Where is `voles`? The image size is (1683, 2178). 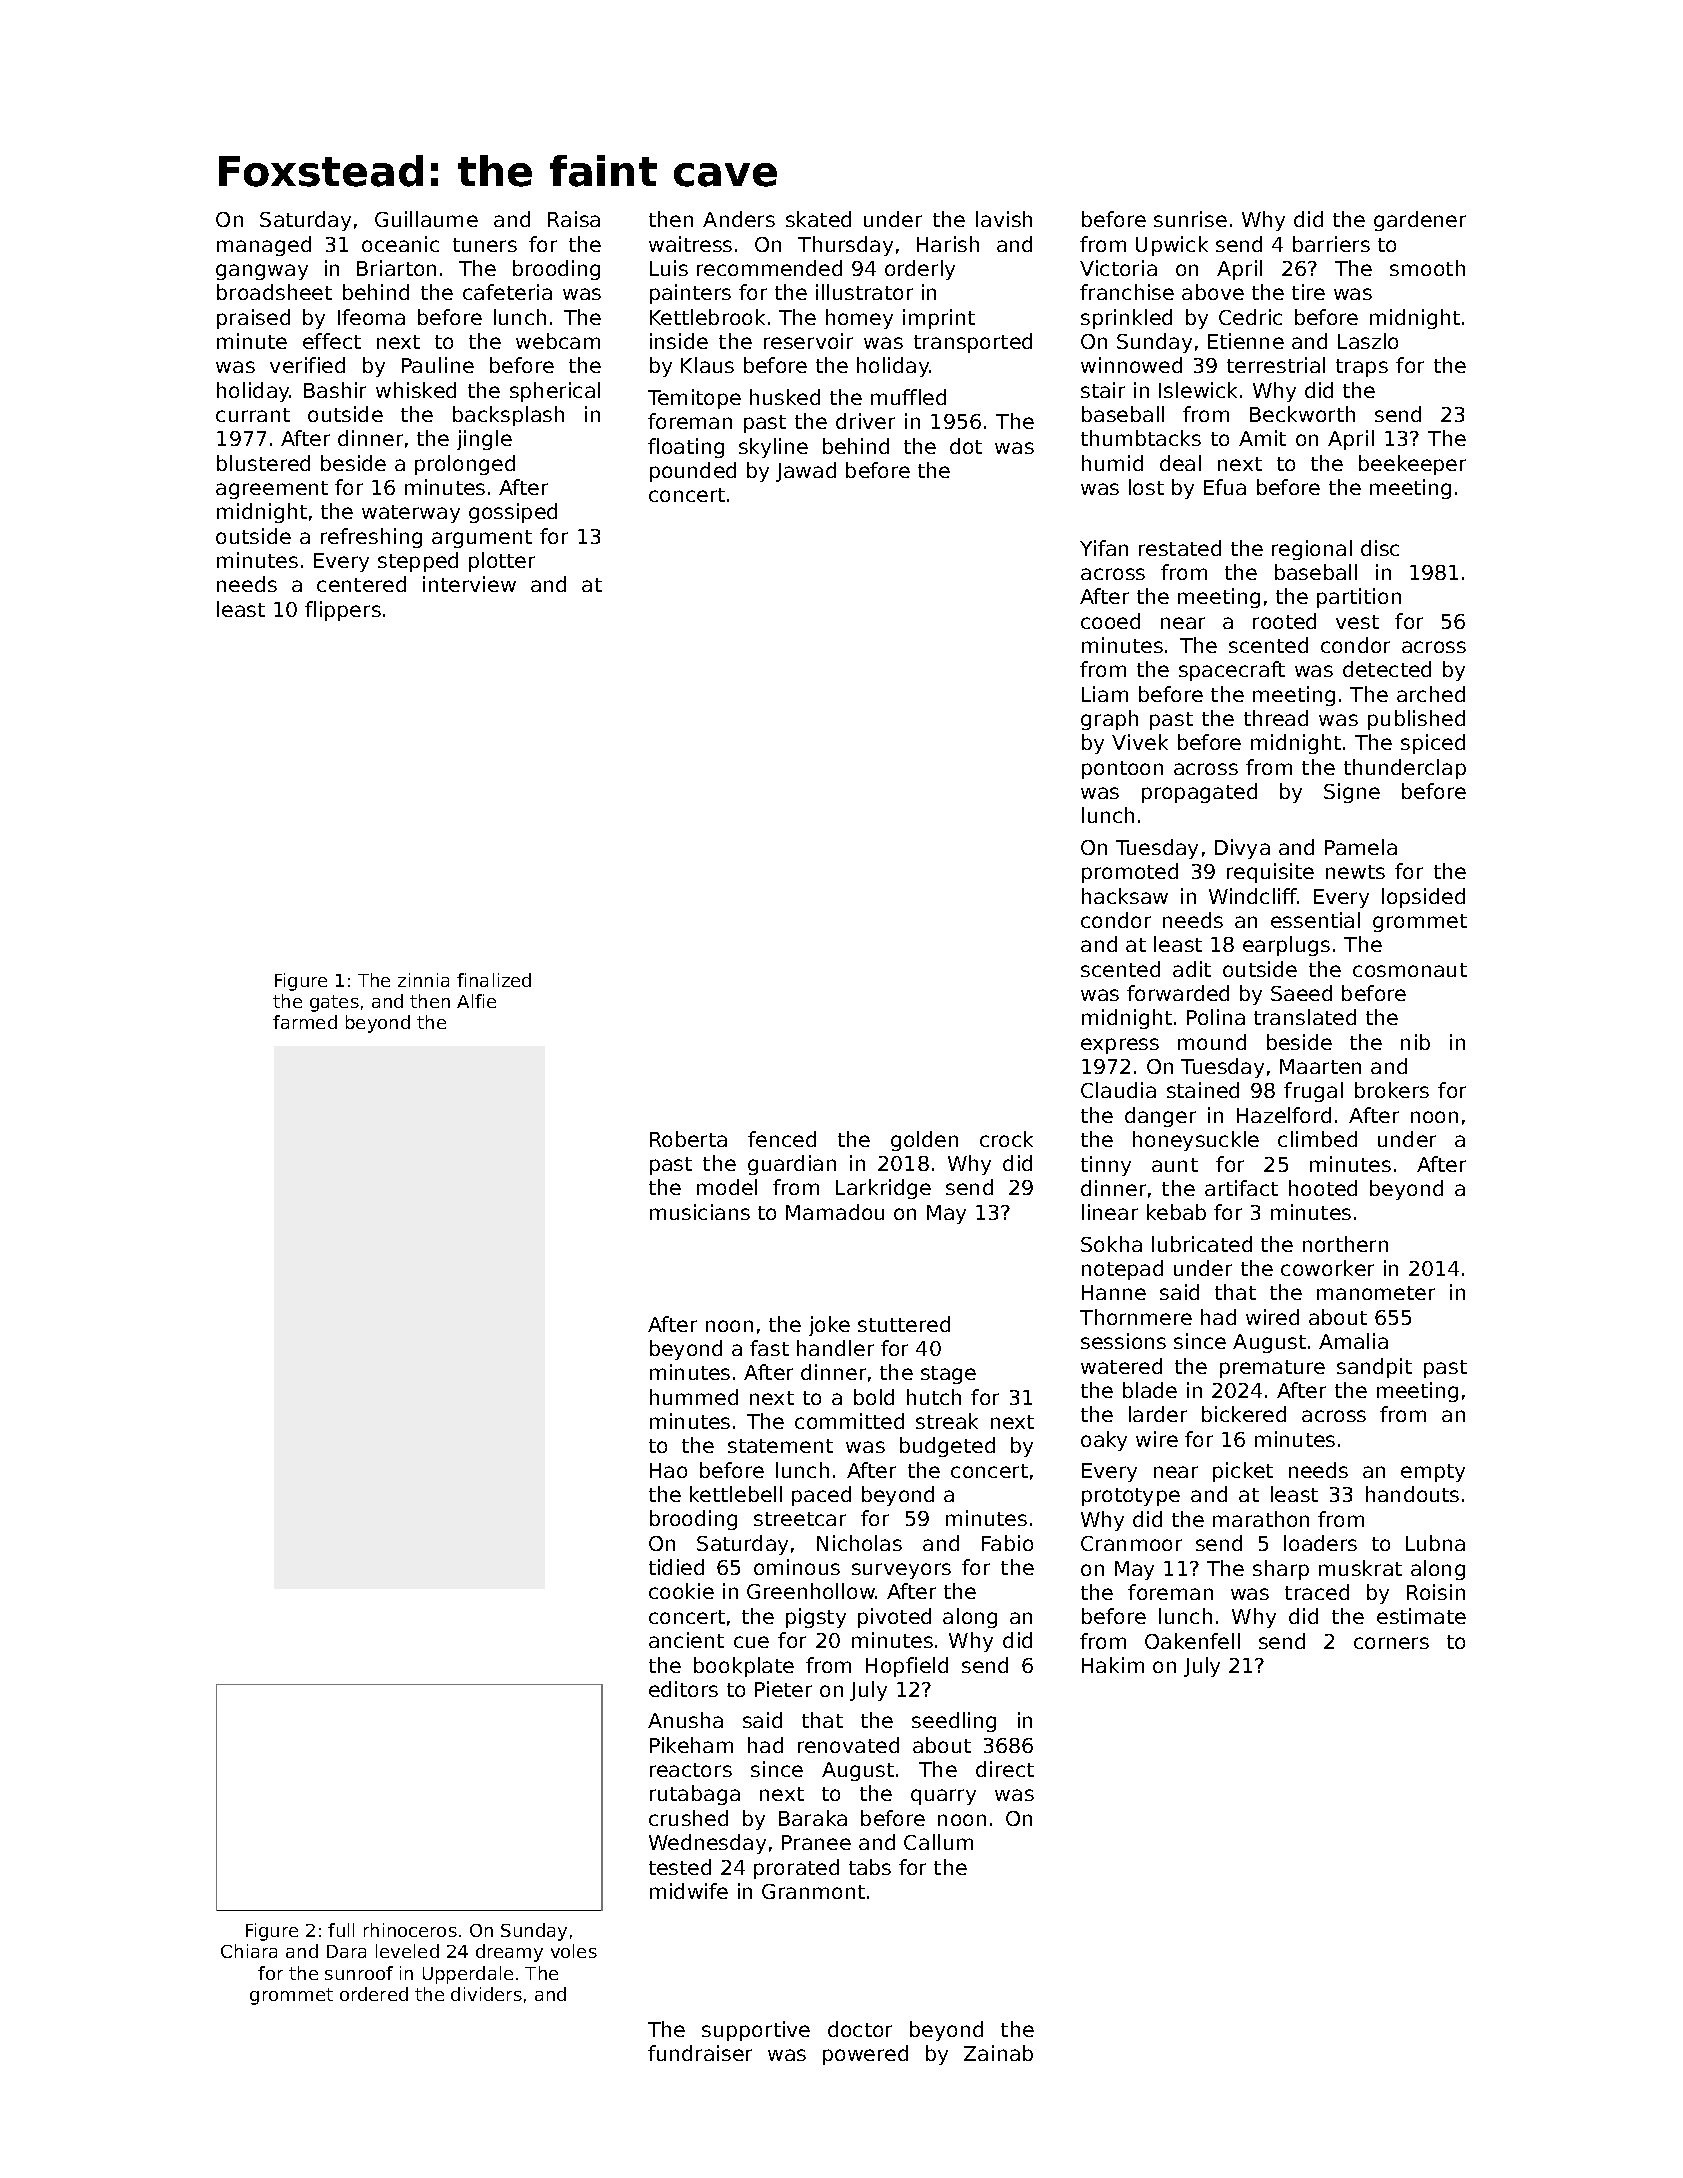
voles is located at coordinates (574, 1951).
